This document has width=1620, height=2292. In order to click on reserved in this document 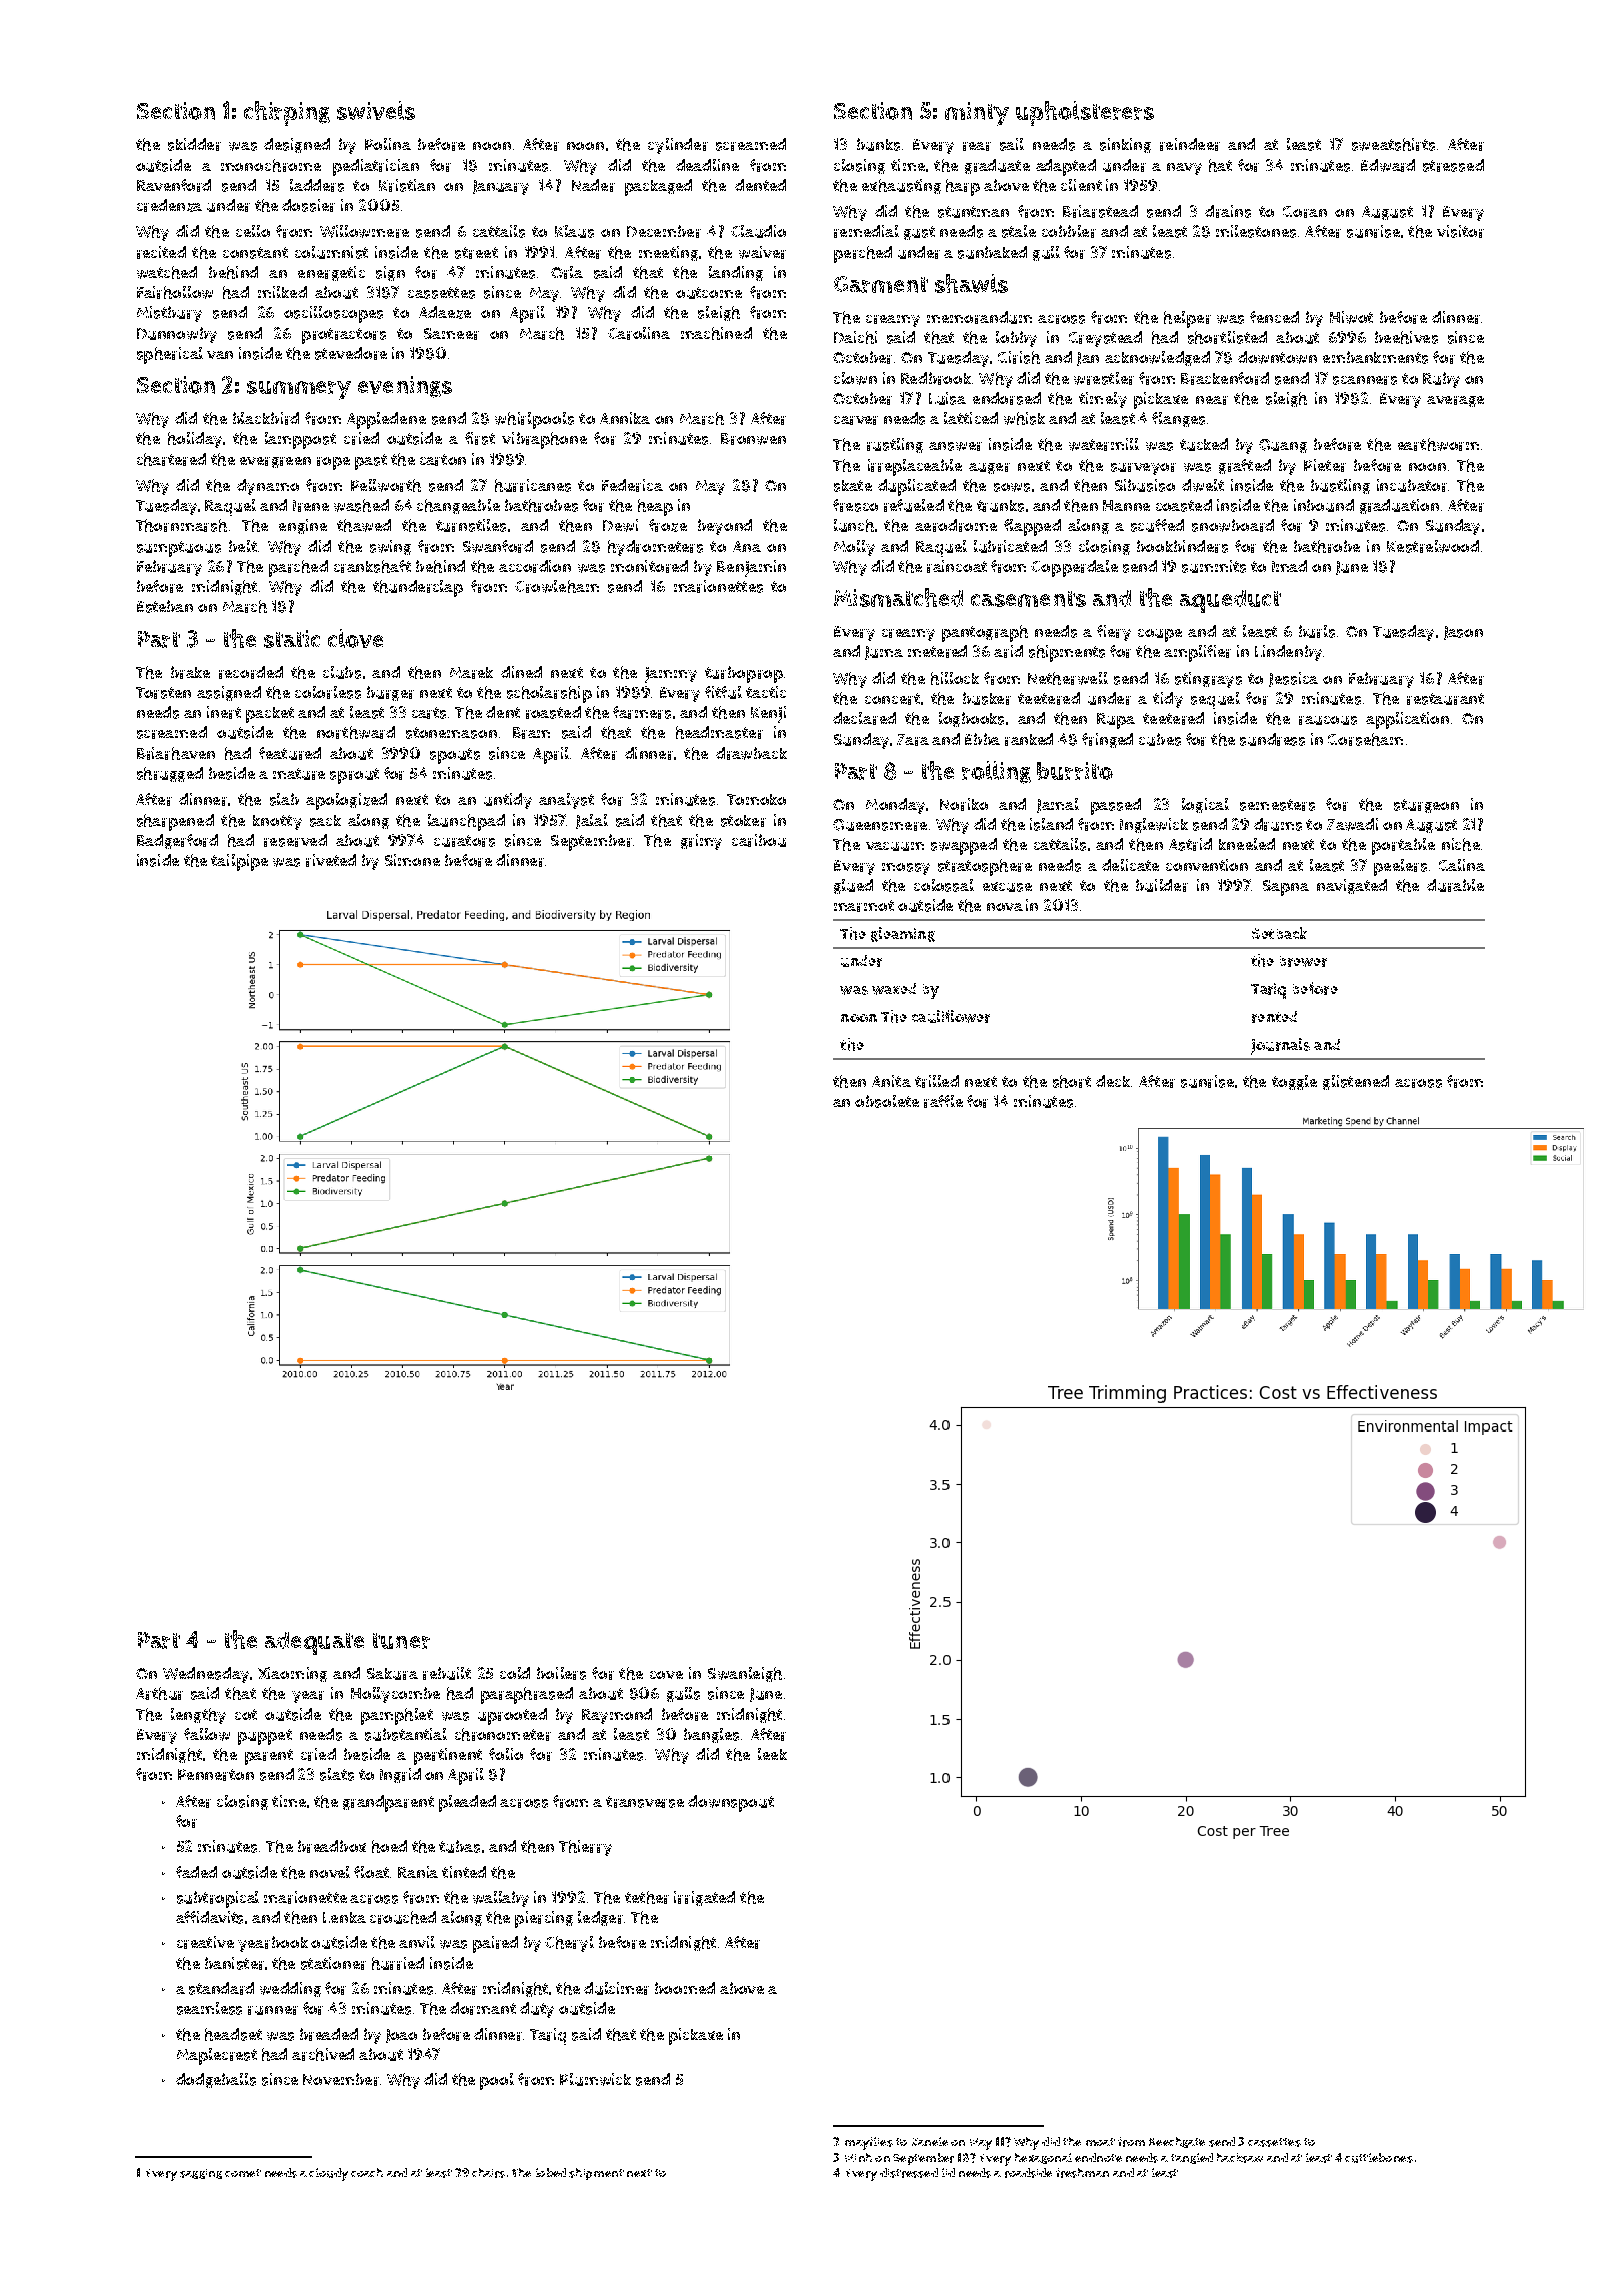, I will do `click(295, 840)`.
